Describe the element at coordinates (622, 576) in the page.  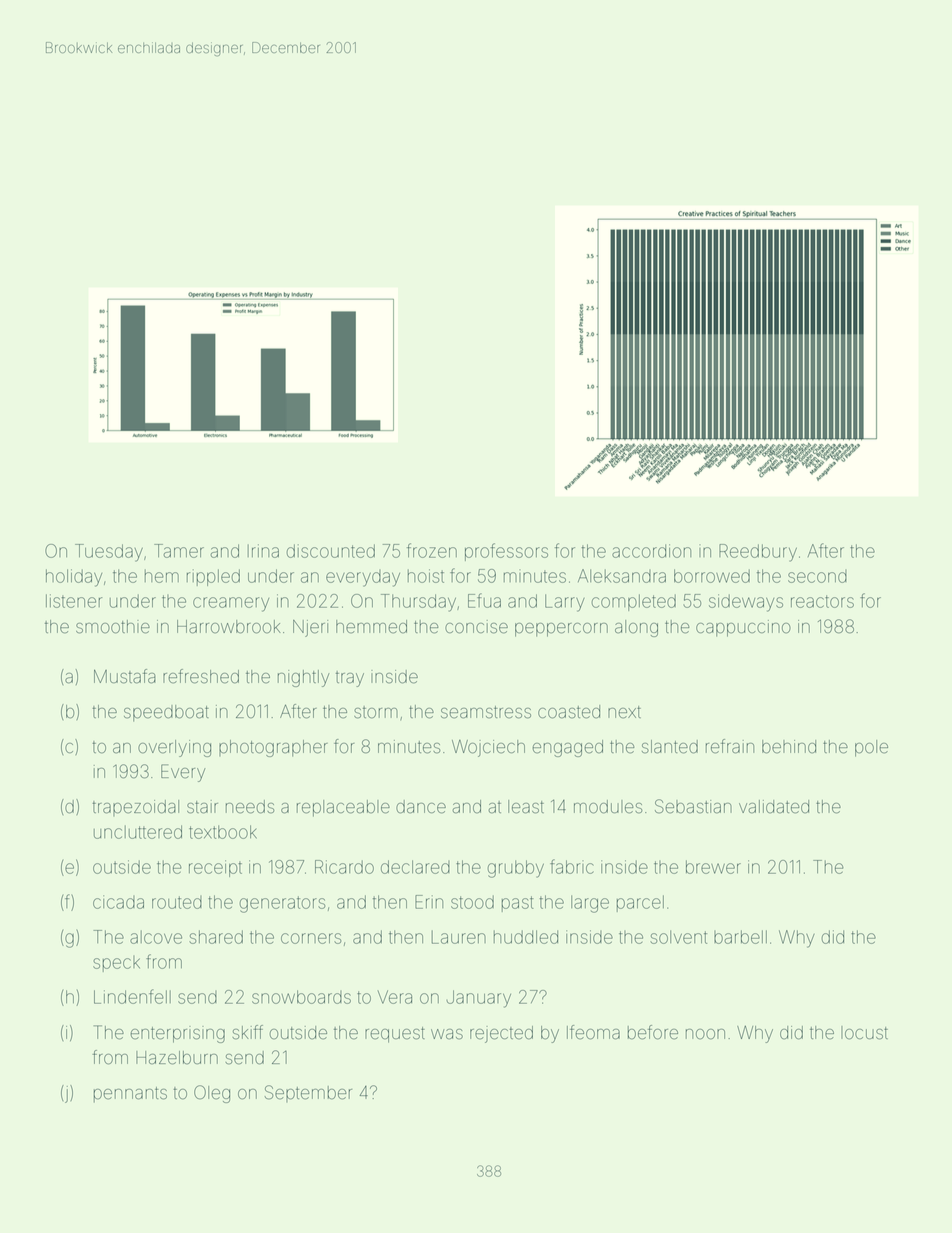
I see `Aleksandra` at that location.
